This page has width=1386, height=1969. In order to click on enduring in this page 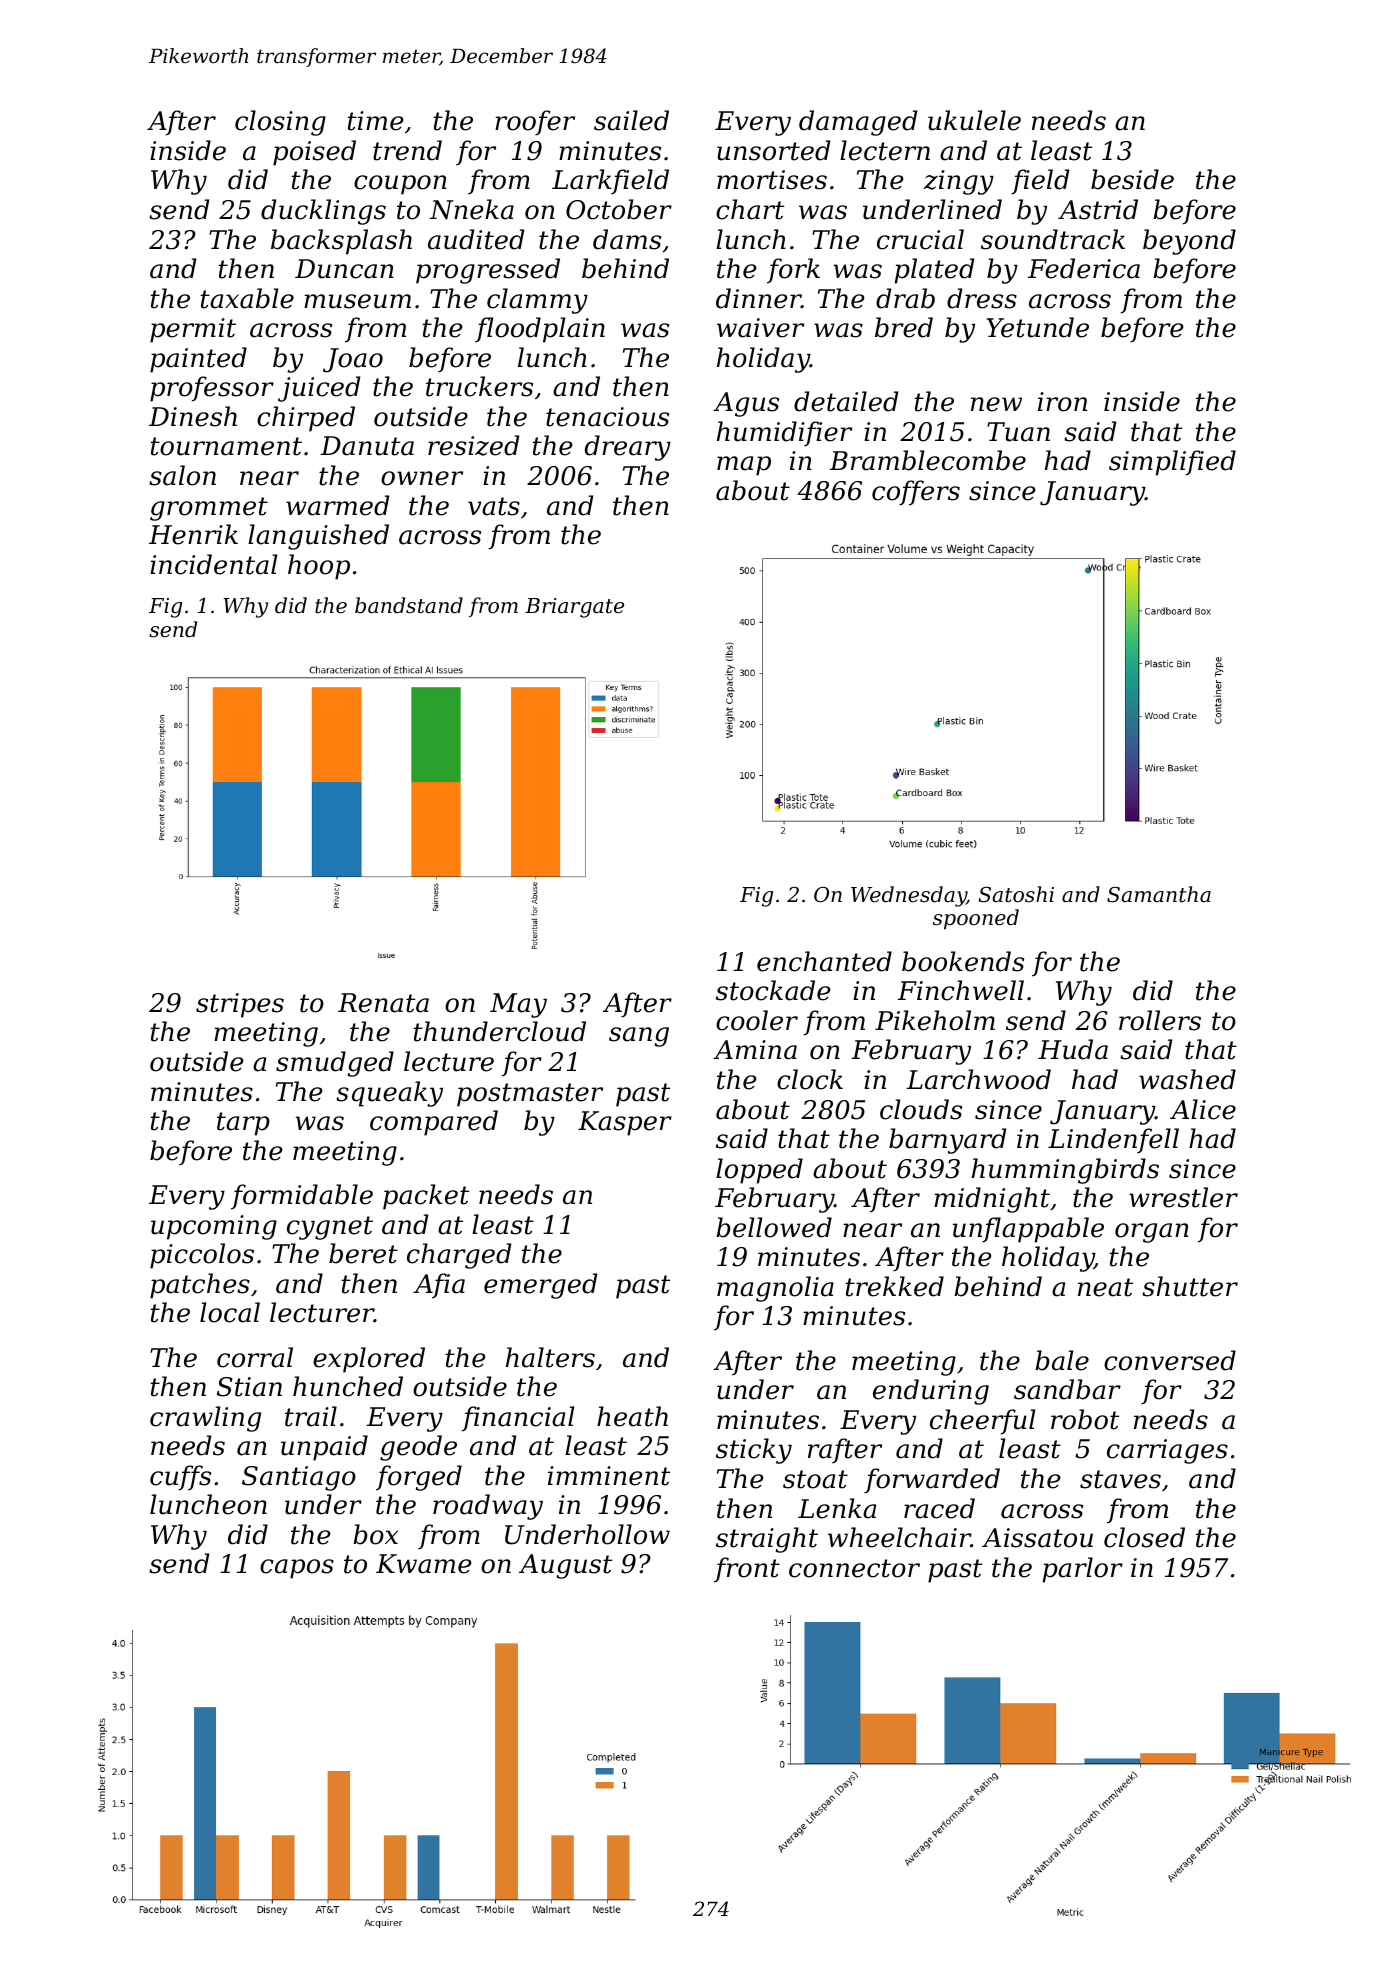, I will do `click(931, 1392)`.
